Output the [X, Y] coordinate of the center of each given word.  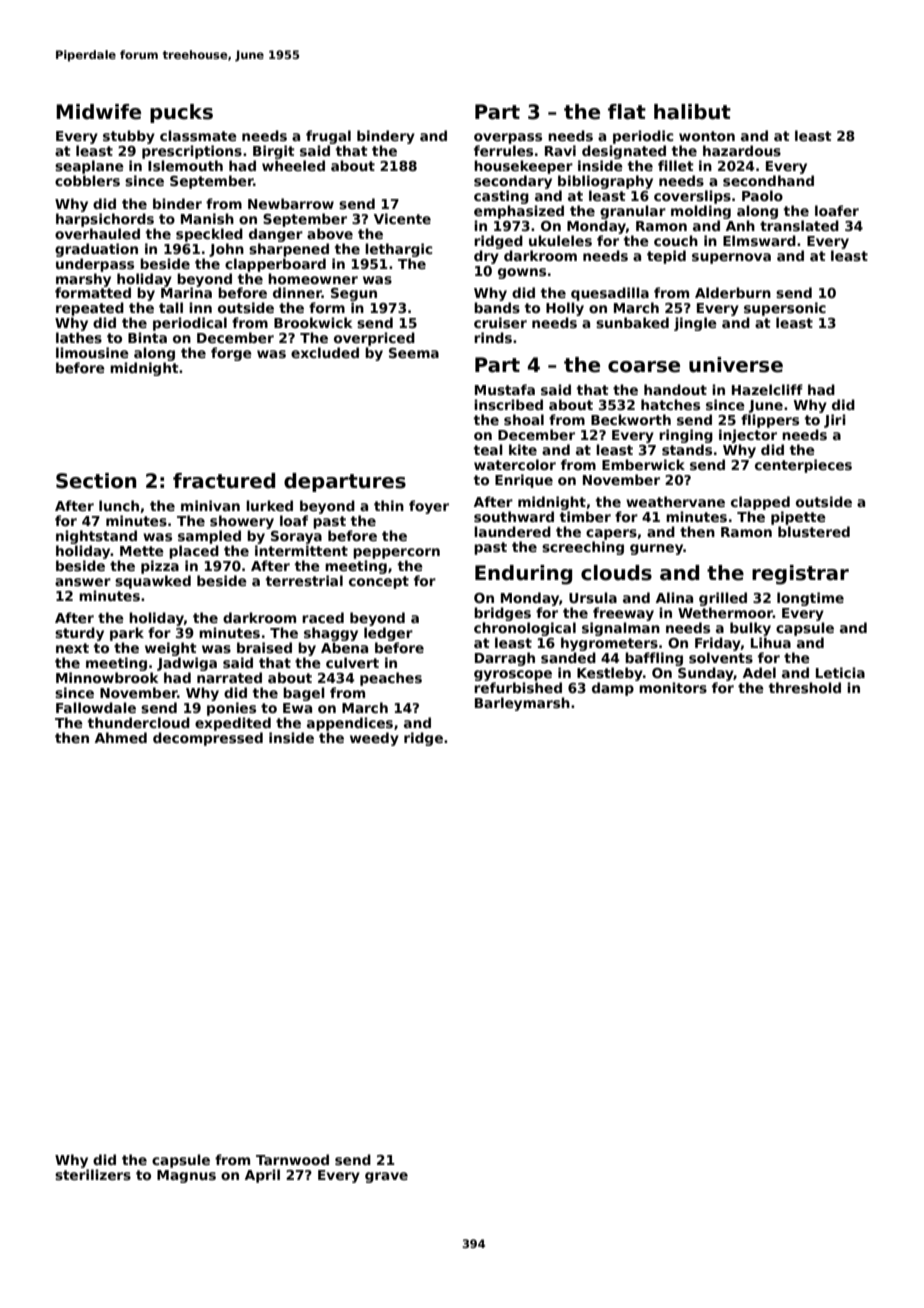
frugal [328, 137]
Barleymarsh [522, 704]
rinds [493, 337]
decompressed [208, 739]
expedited [233, 724]
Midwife [98, 112]
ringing [686, 436]
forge [231, 354]
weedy [374, 739]
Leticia [840, 672]
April [262, 1176]
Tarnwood [292, 1159]
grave [386, 1177]
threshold [804, 687]
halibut [692, 112]
